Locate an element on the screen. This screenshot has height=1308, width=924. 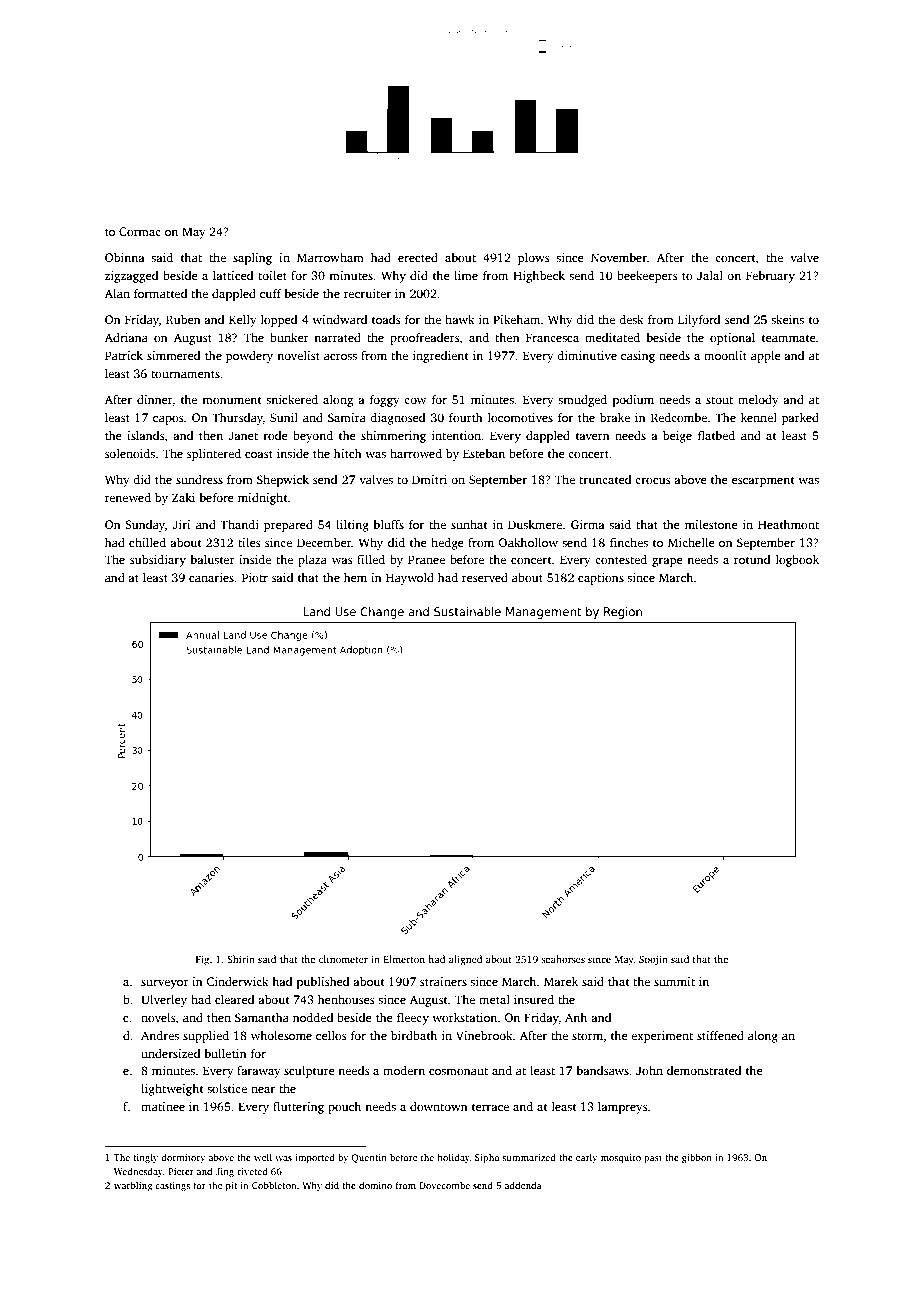
Jalal is located at coordinates (710, 275).
